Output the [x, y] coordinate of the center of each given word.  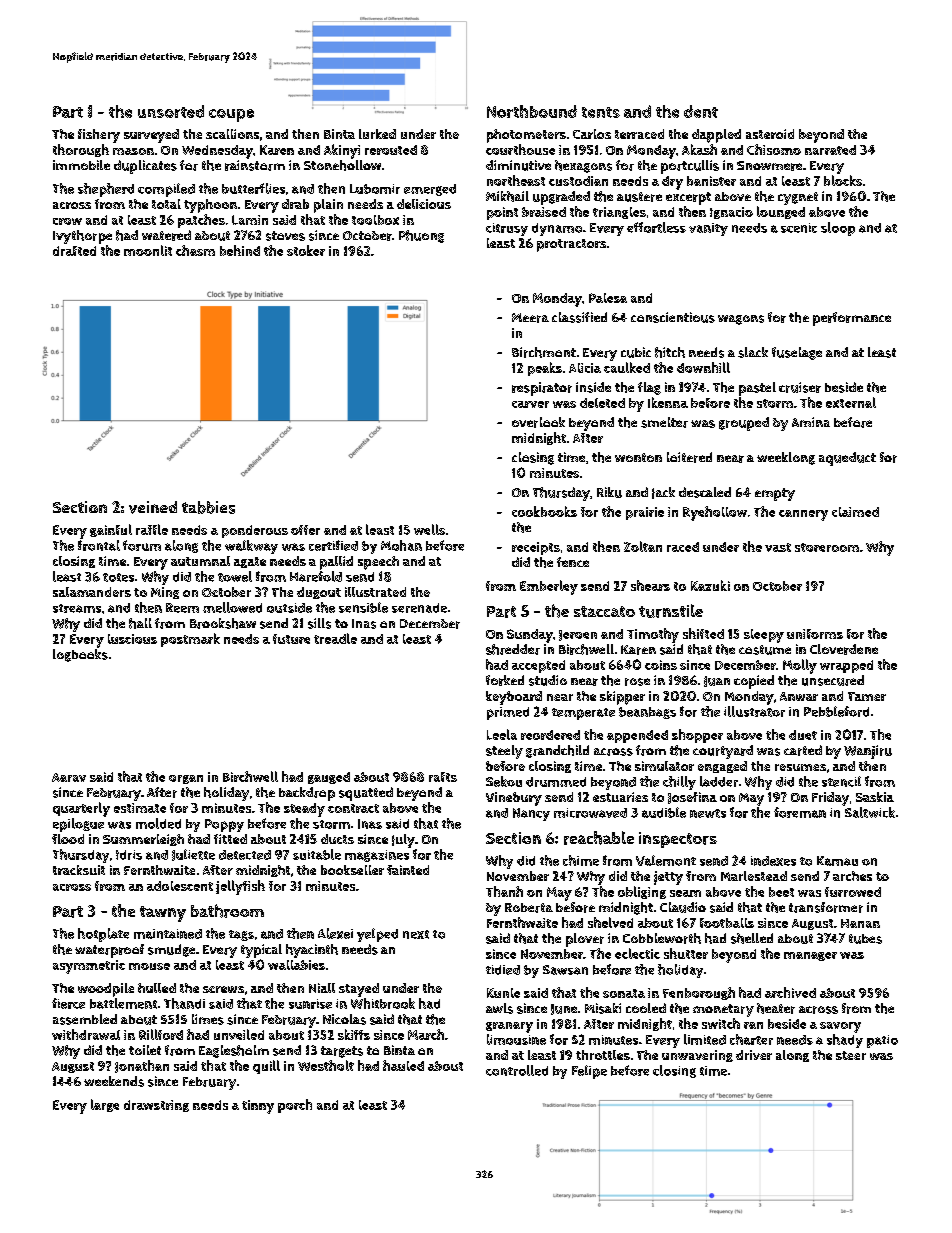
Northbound [532, 111]
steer [851, 1055]
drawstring [156, 1106]
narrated [830, 150]
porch [295, 1106]
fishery [99, 136]
